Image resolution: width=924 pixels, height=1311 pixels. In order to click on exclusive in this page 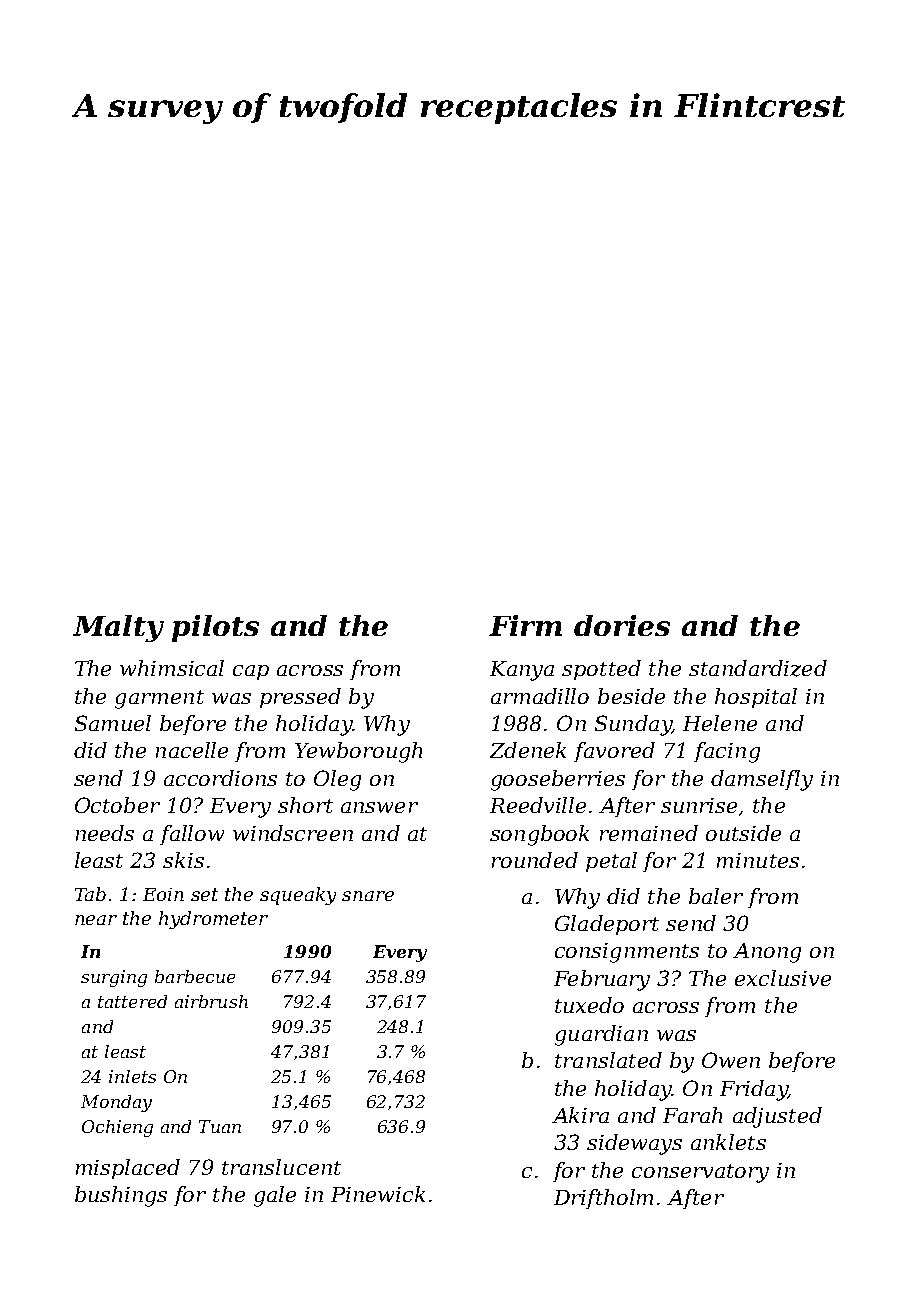, I will do `click(783, 978)`.
